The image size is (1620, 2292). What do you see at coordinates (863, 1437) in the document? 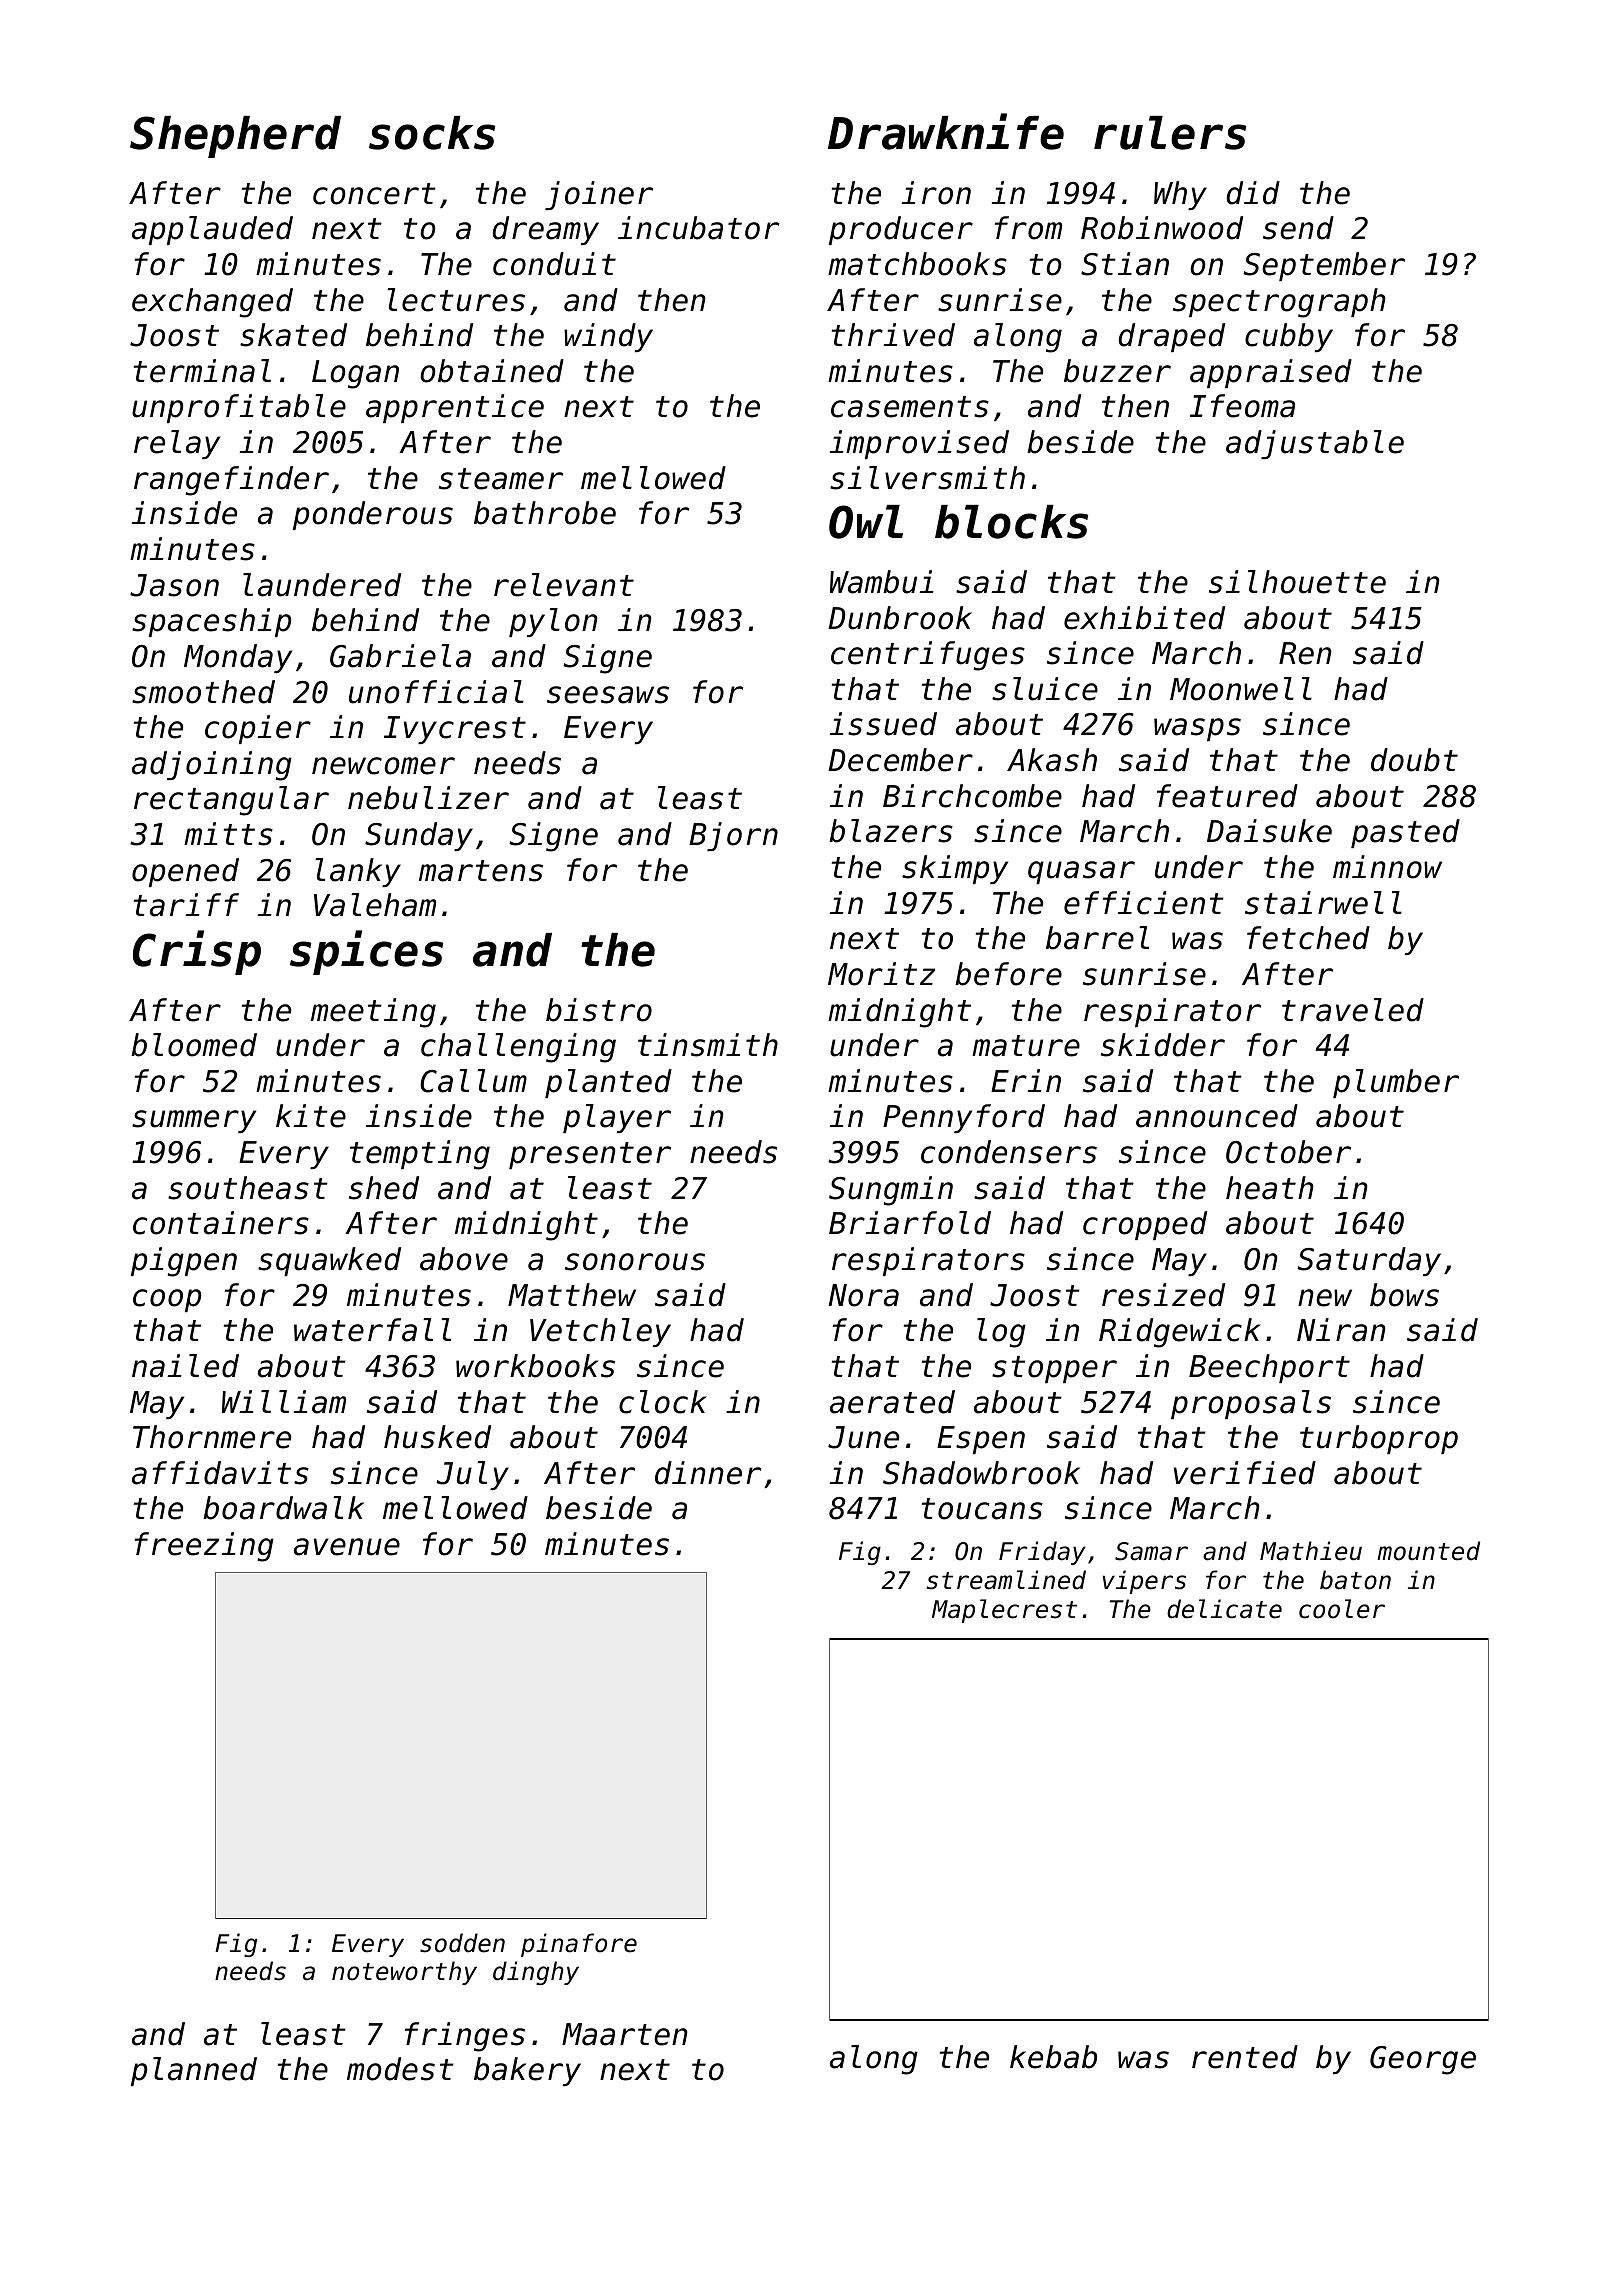
I see `June` at bounding box center [863, 1437].
